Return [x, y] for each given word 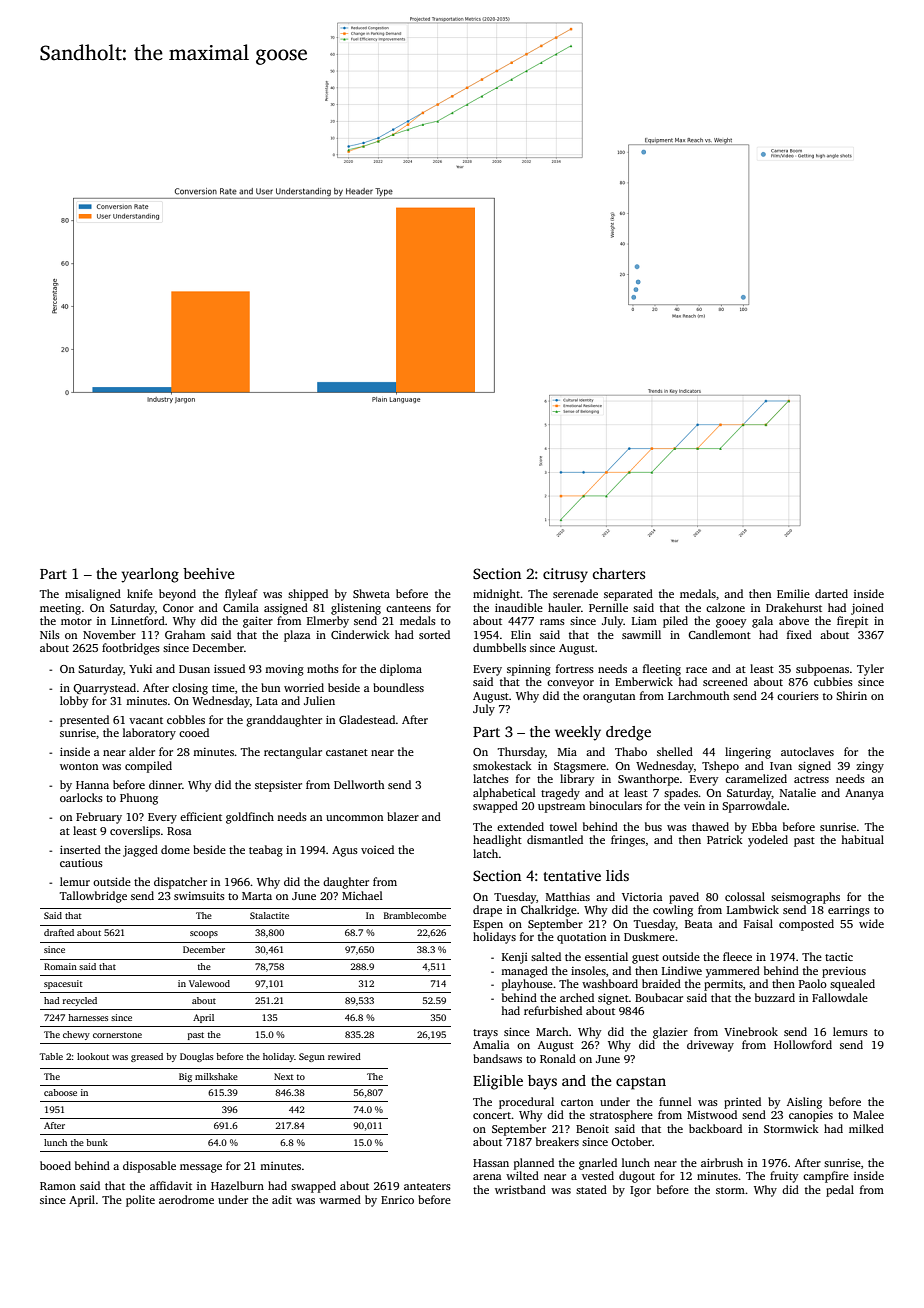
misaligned [93, 595]
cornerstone [117, 1035]
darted [831, 593]
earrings [849, 911]
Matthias [568, 896]
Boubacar [659, 997]
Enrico [397, 1200]
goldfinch [250, 818]
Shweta [371, 593]
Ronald [558, 1058]
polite [140, 1201]
